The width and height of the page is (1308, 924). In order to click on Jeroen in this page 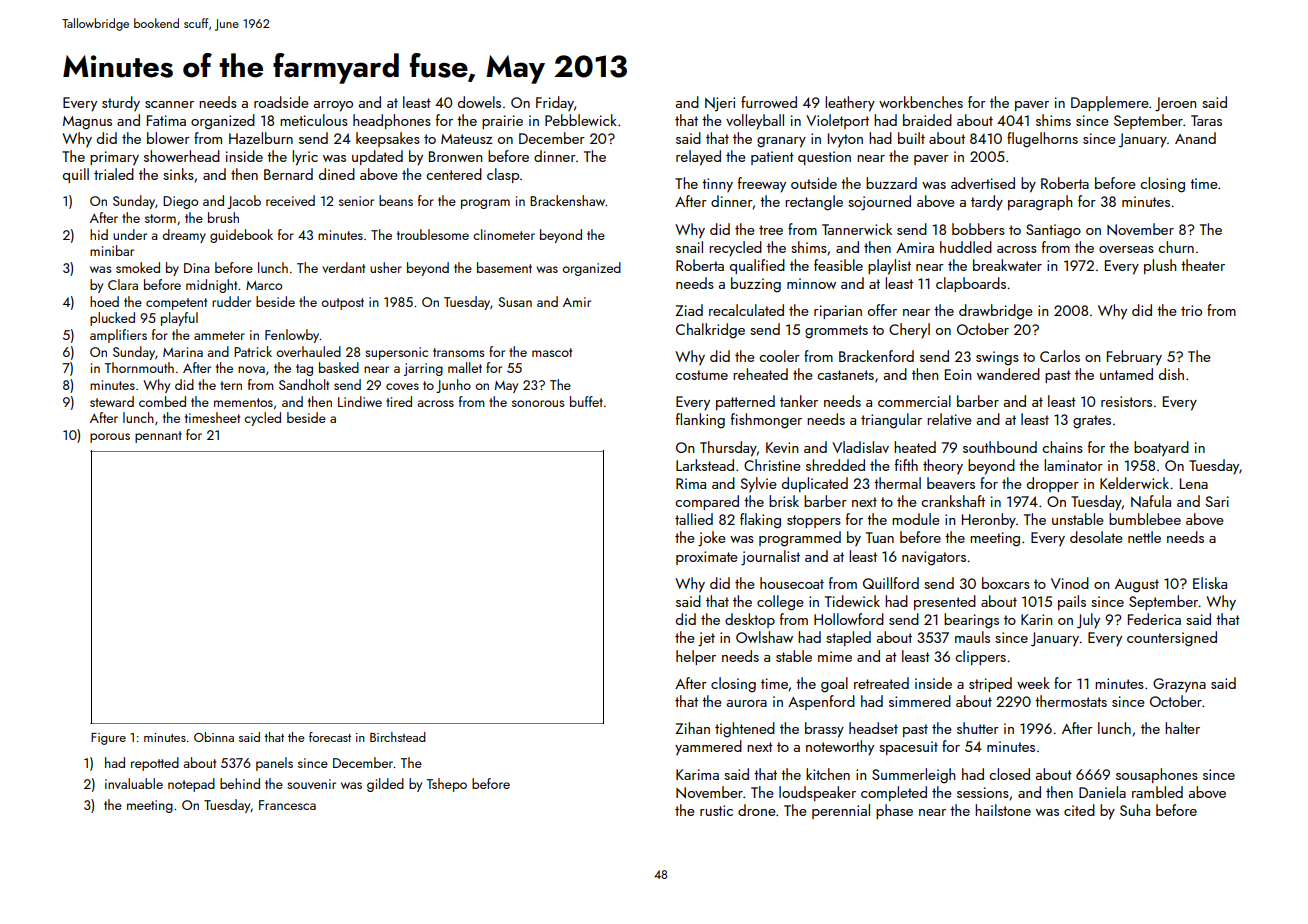, I will do `click(1175, 104)`.
